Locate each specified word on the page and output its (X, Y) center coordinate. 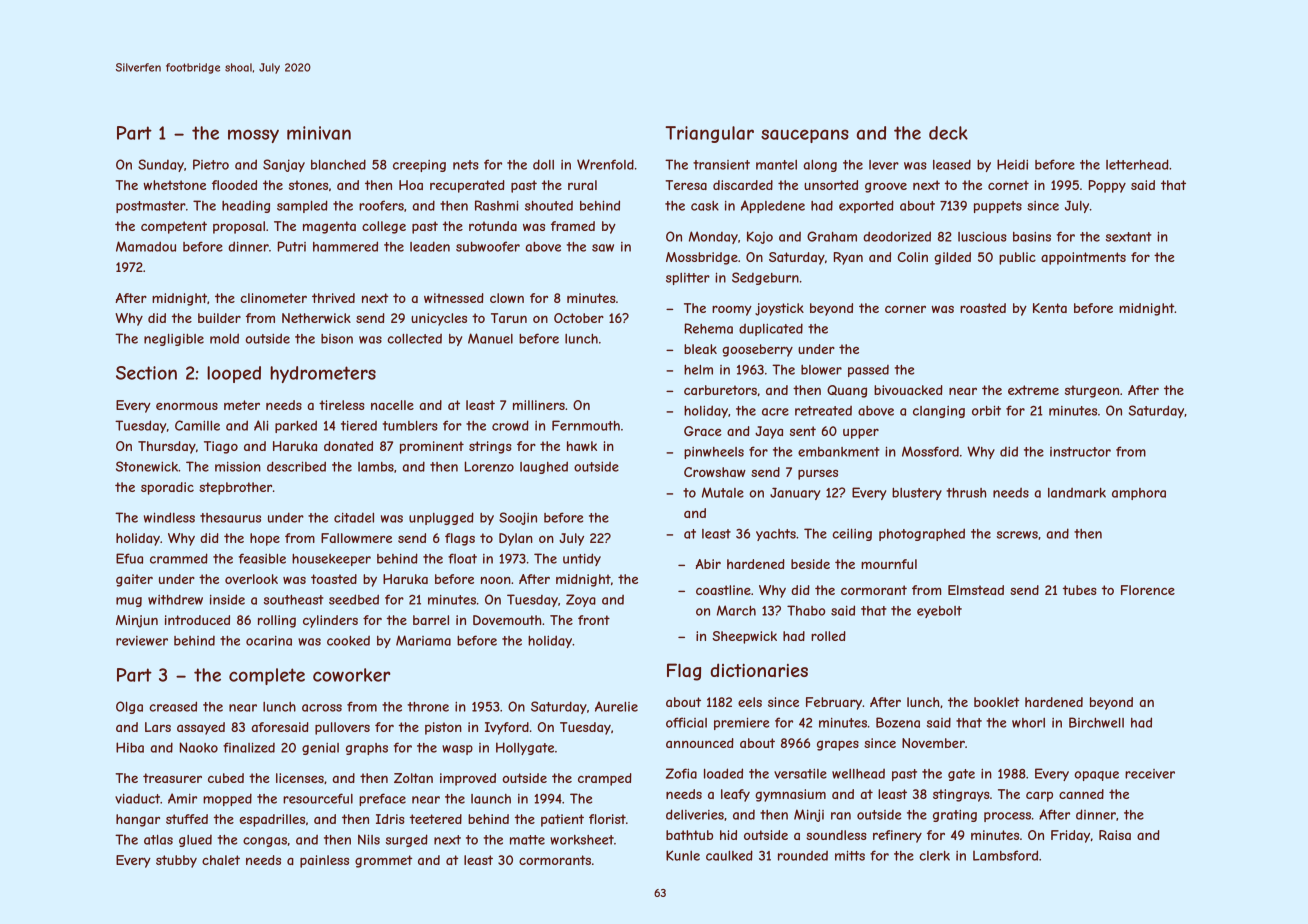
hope (265, 539)
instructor (1080, 452)
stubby (176, 861)
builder (219, 318)
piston (443, 728)
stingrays (961, 795)
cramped (605, 779)
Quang (847, 391)
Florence (1148, 590)
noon (496, 580)
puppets (998, 207)
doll (543, 164)
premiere (741, 723)
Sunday (161, 165)
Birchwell (1096, 722)
